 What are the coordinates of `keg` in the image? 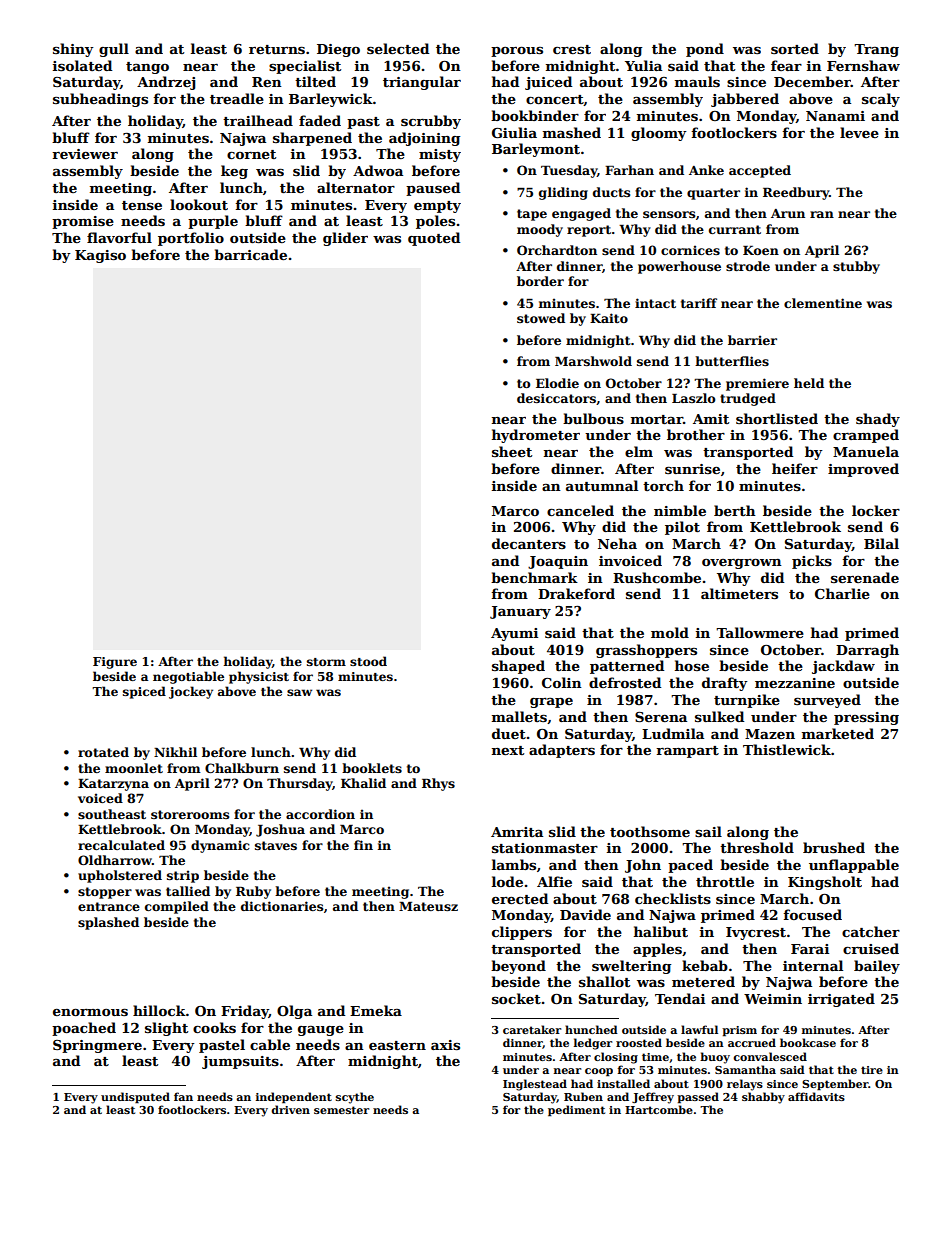 It's located at (234, 172).
